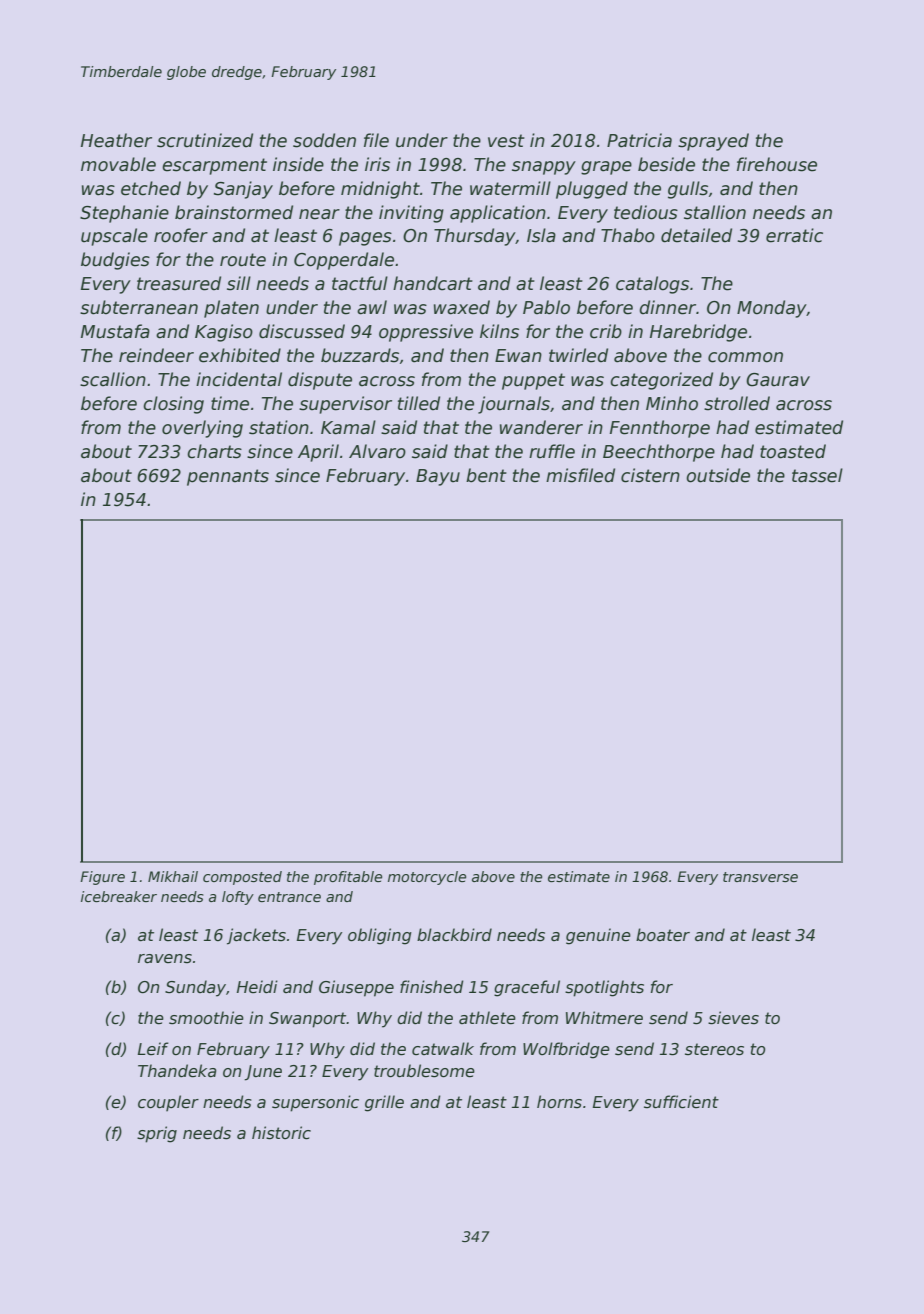 The image size is (924, 1314). Describe the element at coordinates (118, 164) in the screenshot. I see `movable` at that location.
